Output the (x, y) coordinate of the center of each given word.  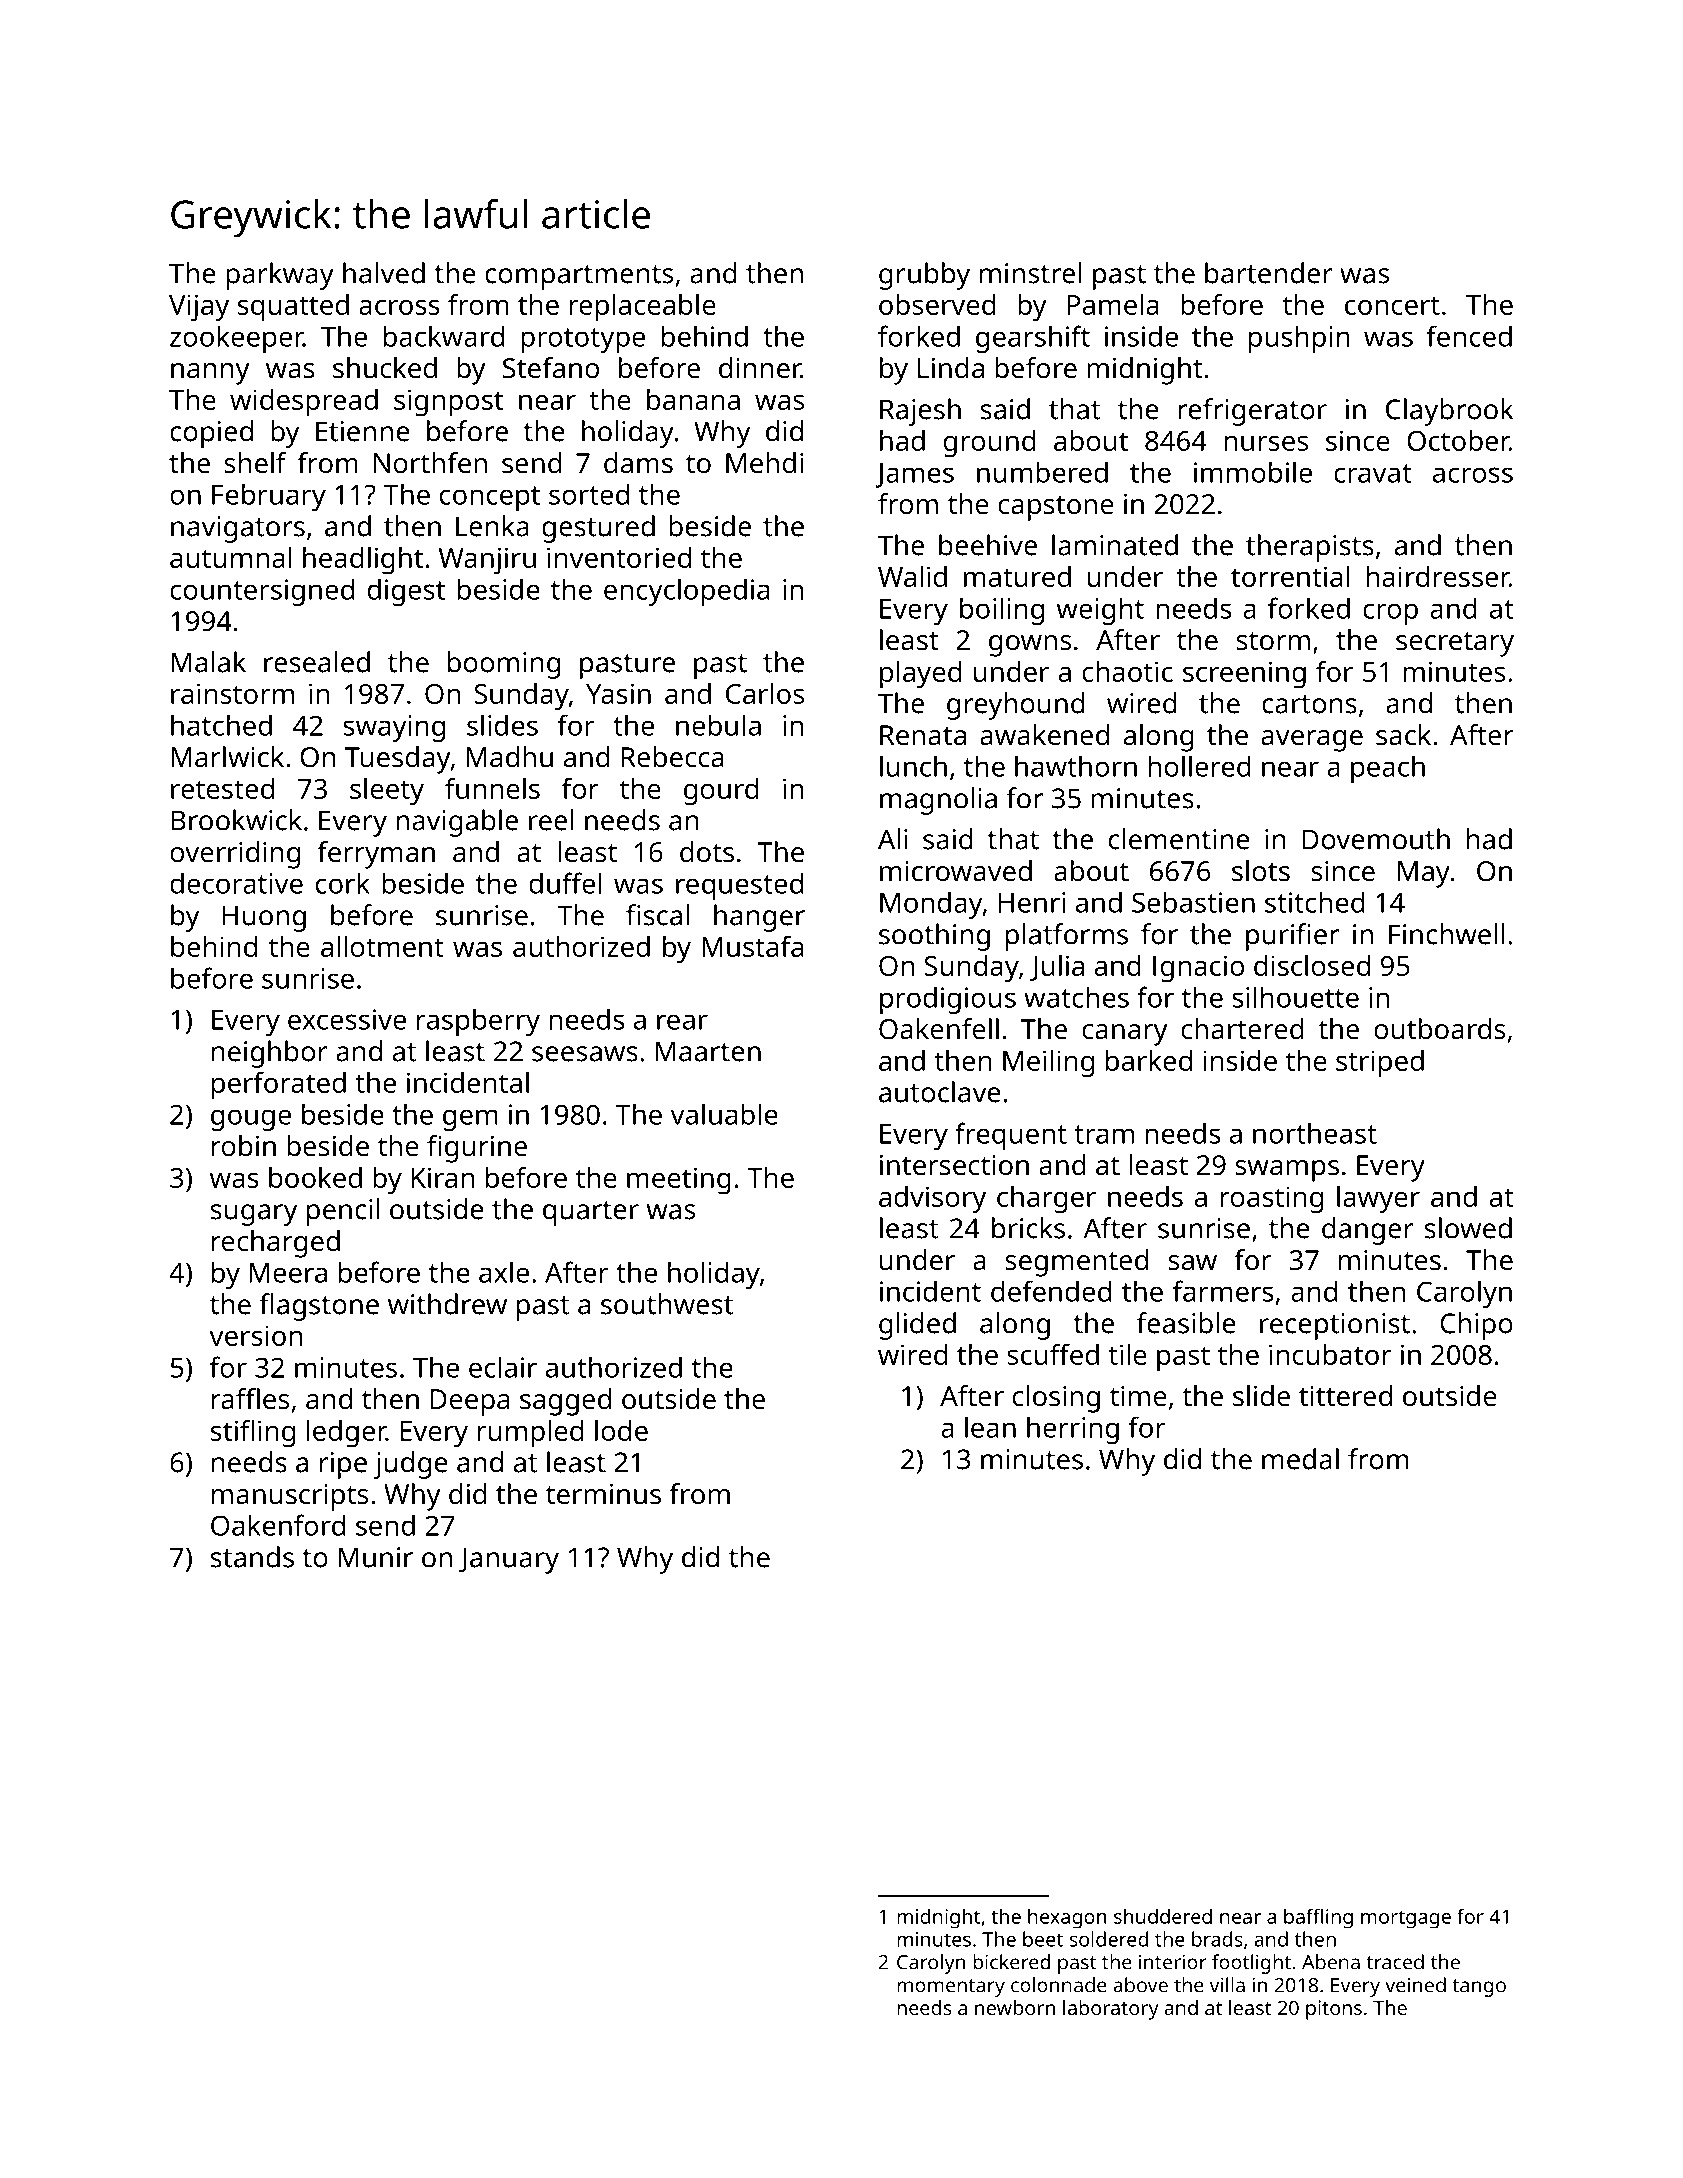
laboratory (1111, 2010)
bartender (1269, 273)
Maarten (708, 1051)
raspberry (478, 1022)
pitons (1334, 2010)
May (1424, 874)
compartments (579, 277)
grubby (924, 276)
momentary (951, 1988)
